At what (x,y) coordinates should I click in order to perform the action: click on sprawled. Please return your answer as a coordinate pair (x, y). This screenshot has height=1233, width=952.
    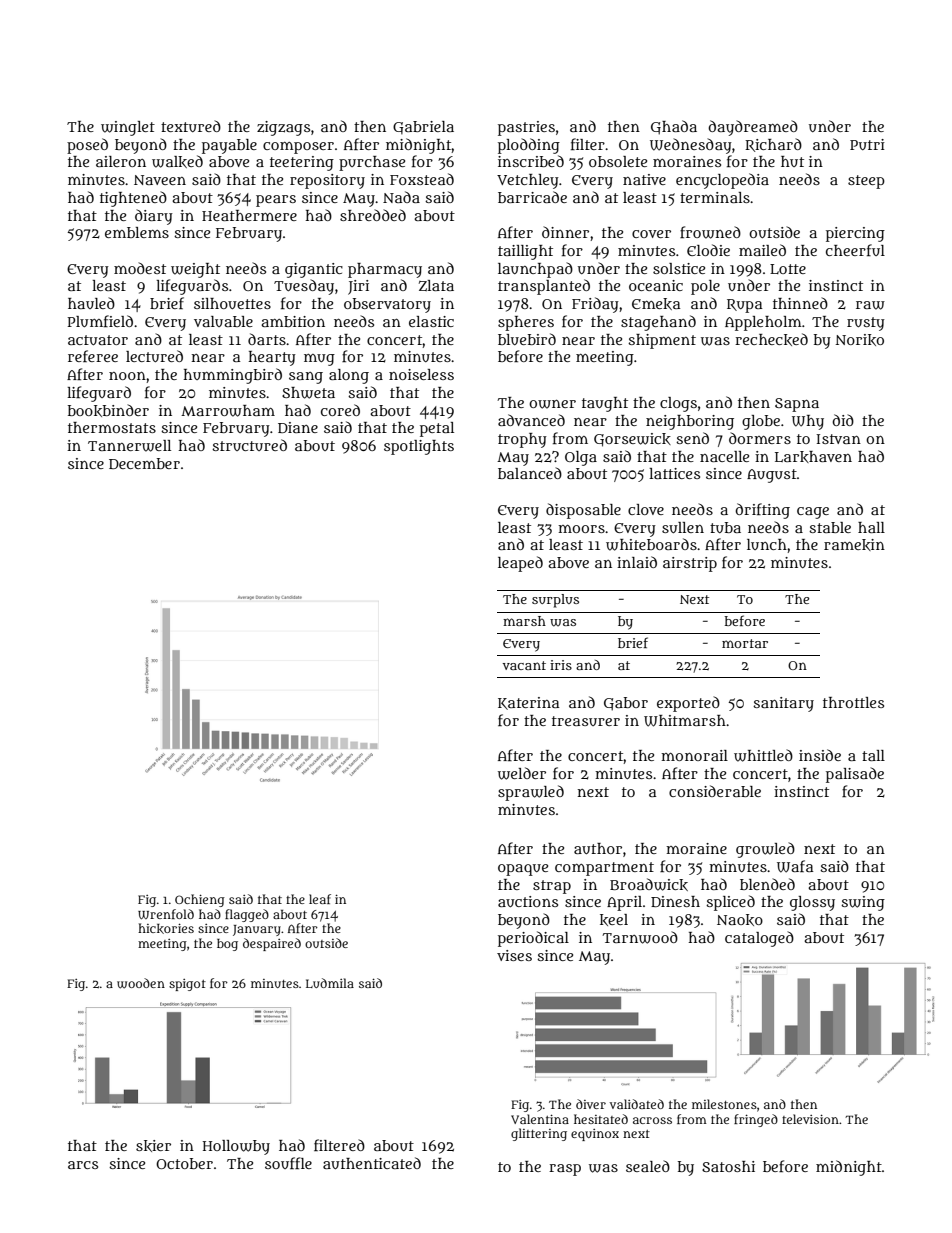
    Looking at the image, I should click on (531, 793).
